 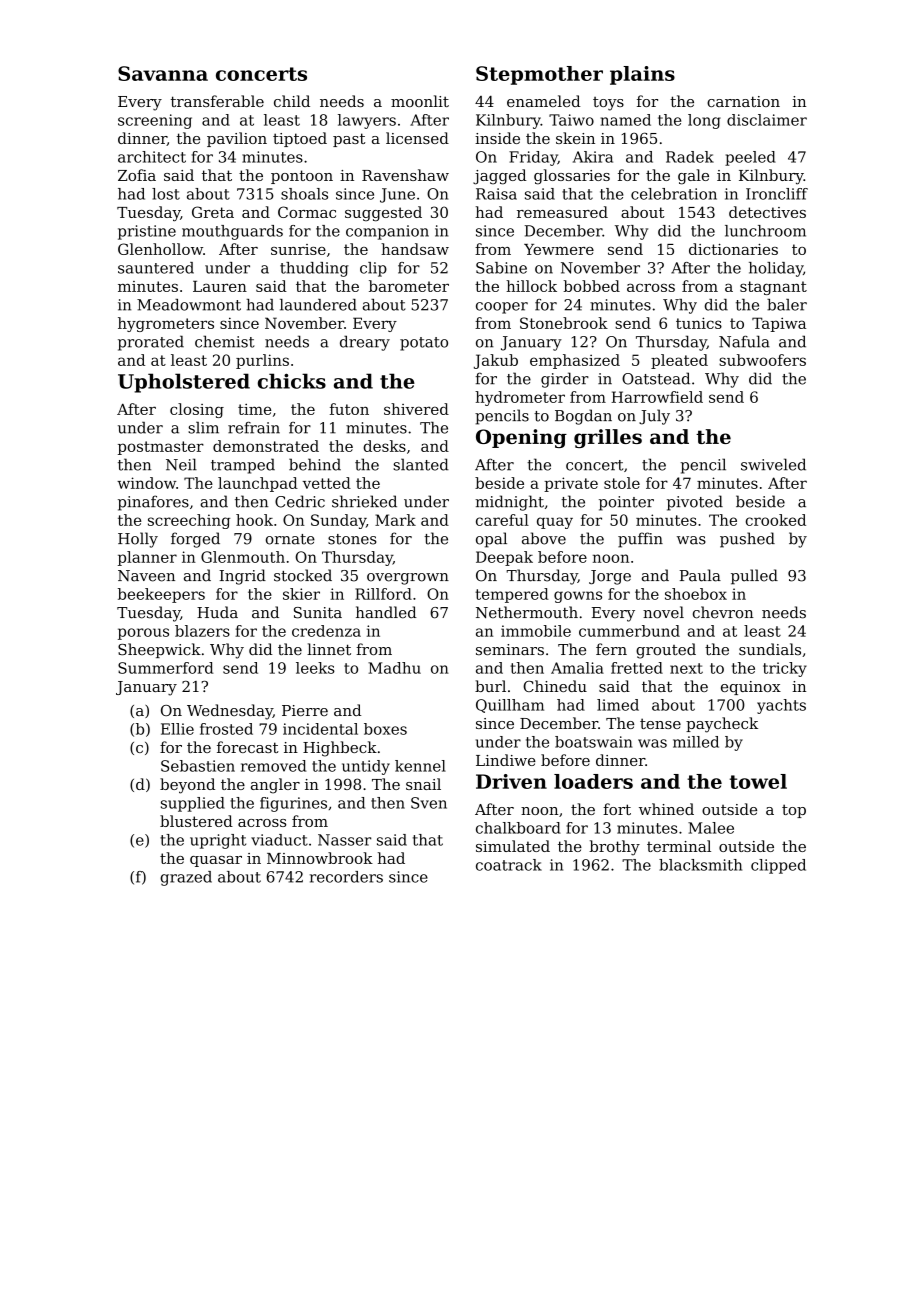 I want to click on transferable, so click(x=217, y=101).
